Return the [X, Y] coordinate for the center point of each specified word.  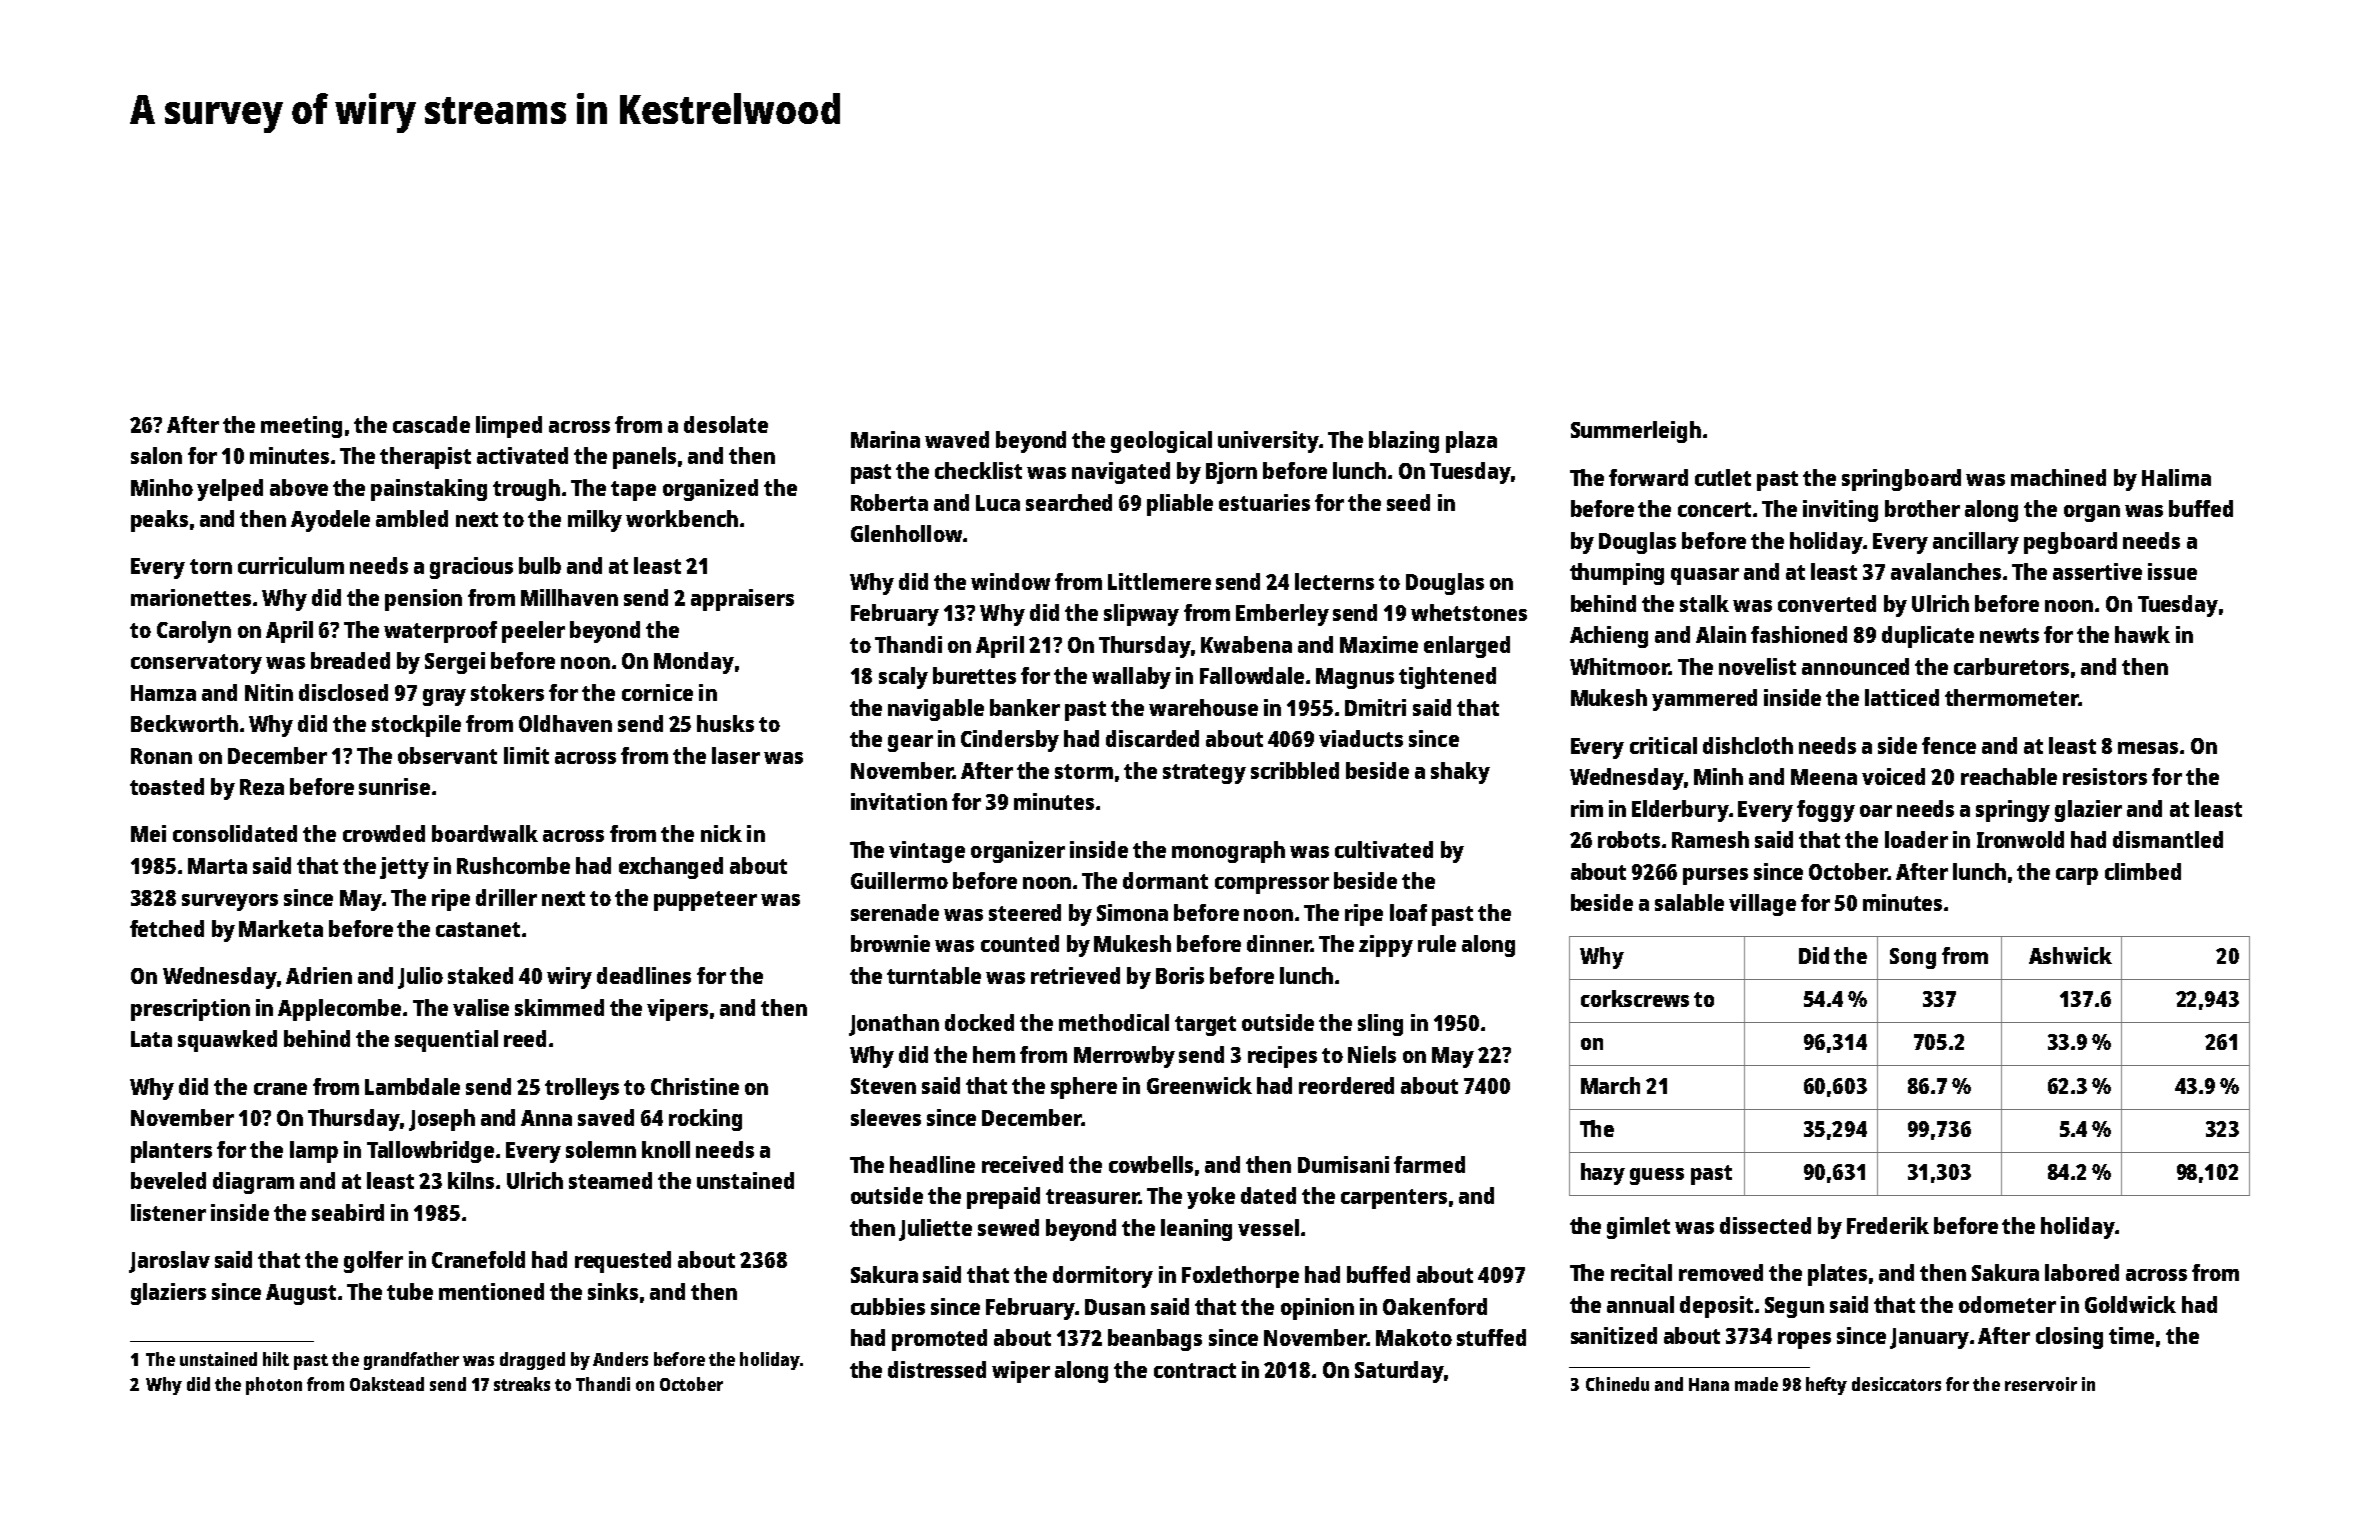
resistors [2105, 776]
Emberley [1282, 615]
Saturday [1399, 1372]
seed [1408, 502]
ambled [412, 518]
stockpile [416, 726]
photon [274, 1386]
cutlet [1723, 477]
